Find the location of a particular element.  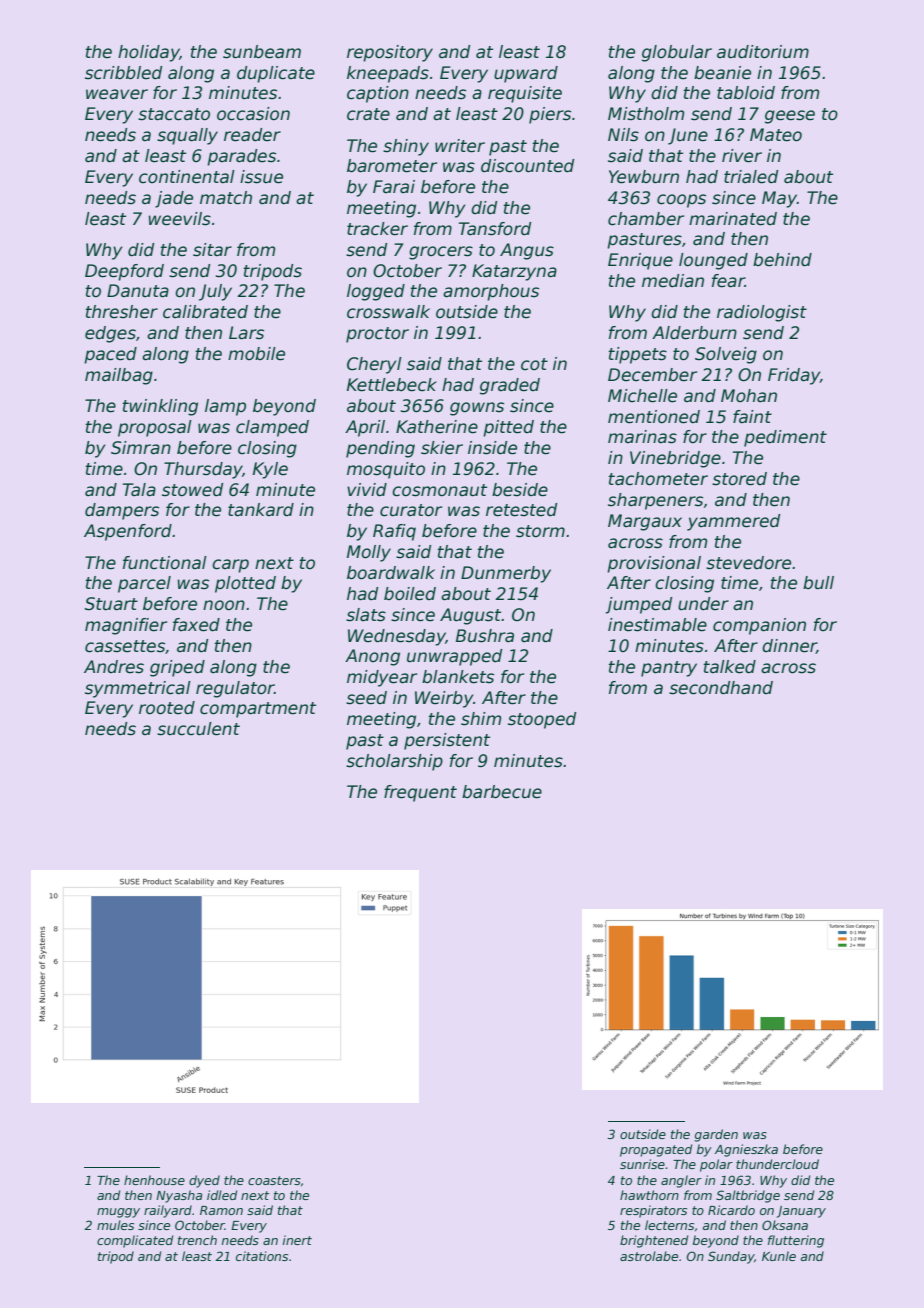

auditorium is located at coordinates (763, 52).
